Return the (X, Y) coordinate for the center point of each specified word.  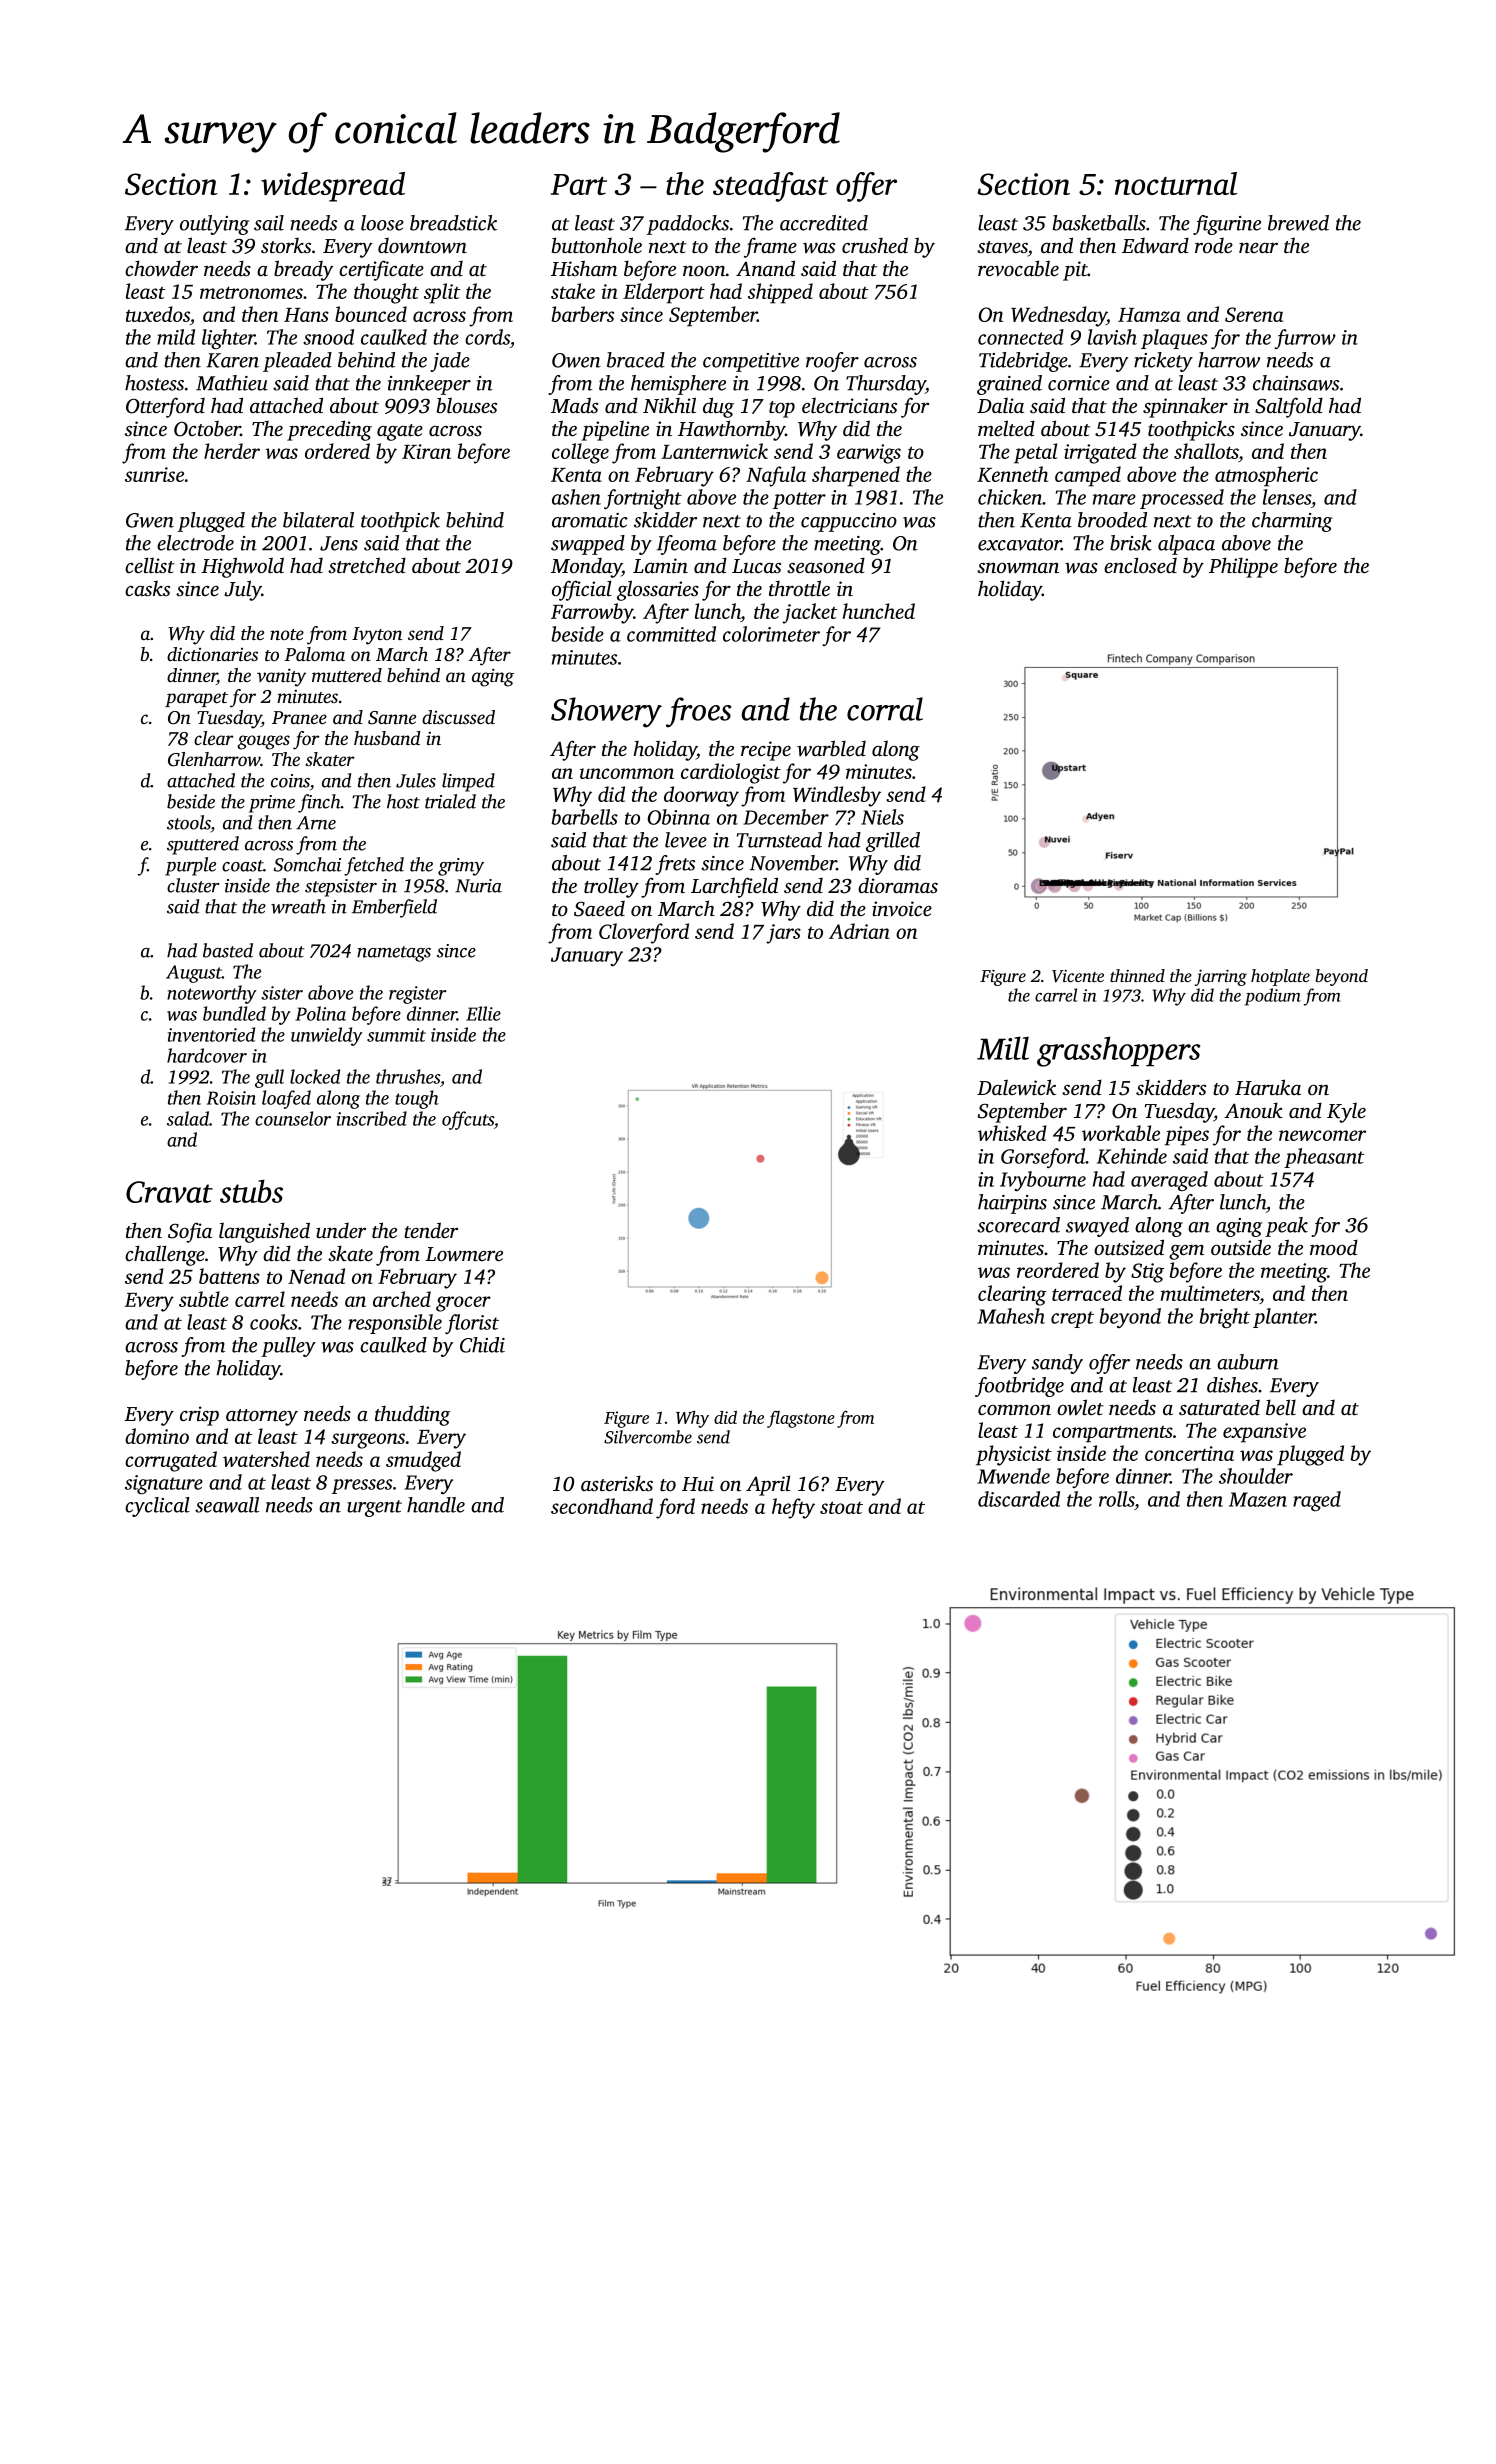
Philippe (1243, 567)
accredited (824, 223)
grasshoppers (1118, 1051)
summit (396, 1035)
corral (885, 709)
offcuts (468, 1120)
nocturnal (1176, 183)
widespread (333, 187)
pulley (288, 1347)
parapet (196, 699)
